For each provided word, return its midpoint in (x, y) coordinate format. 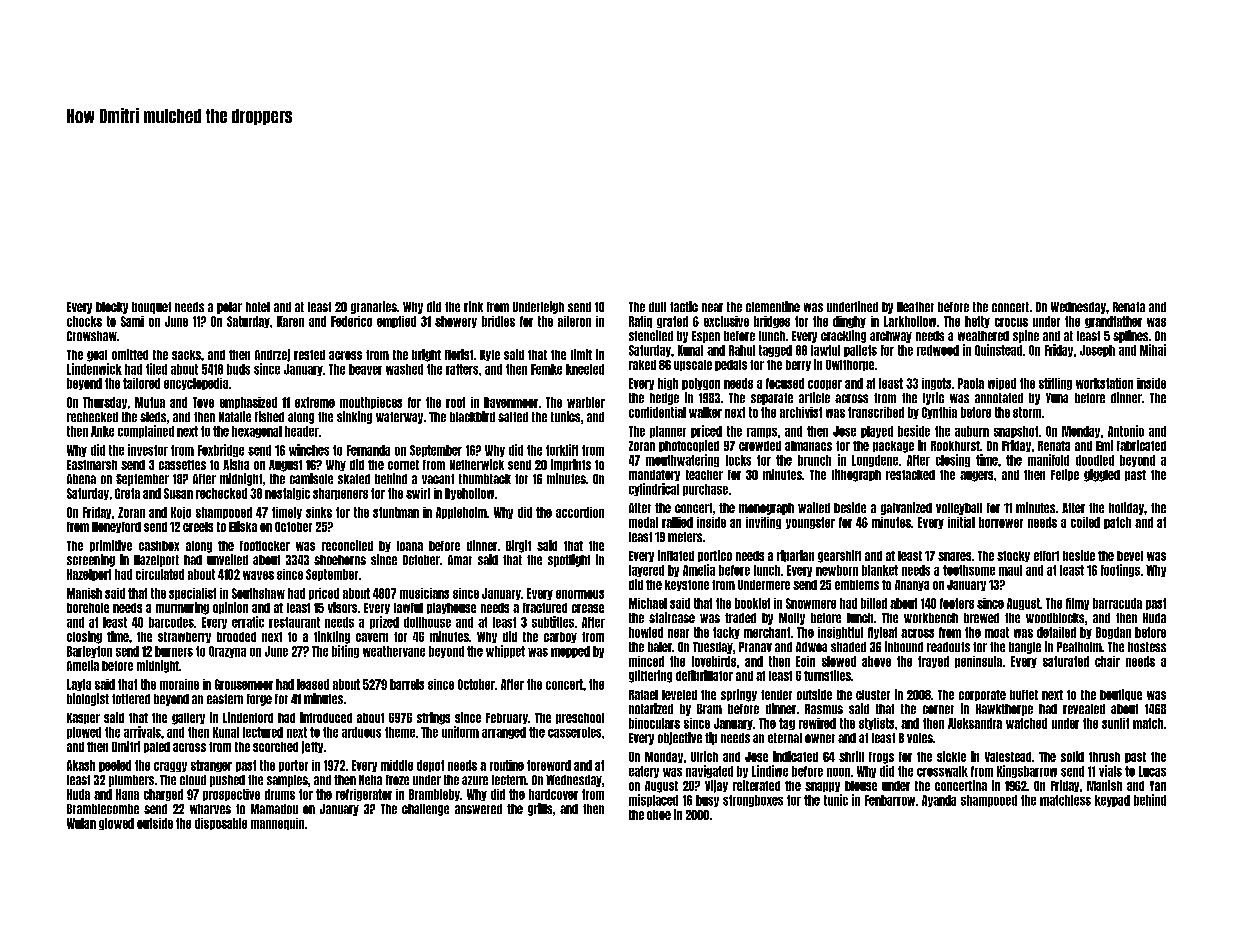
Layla (79, 685)
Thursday (105, 403)
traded (740, 618)
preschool (580, 718)
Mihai (1153, 350)
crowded (760, 446)
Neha (370, 780)
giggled (1102, 475)
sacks (186, 355)
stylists (876, 724)
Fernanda (368, 450)
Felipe (1065, 475)
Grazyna (227, 652)
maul (1010, 570)
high (668, 384)
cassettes (182, 465)
